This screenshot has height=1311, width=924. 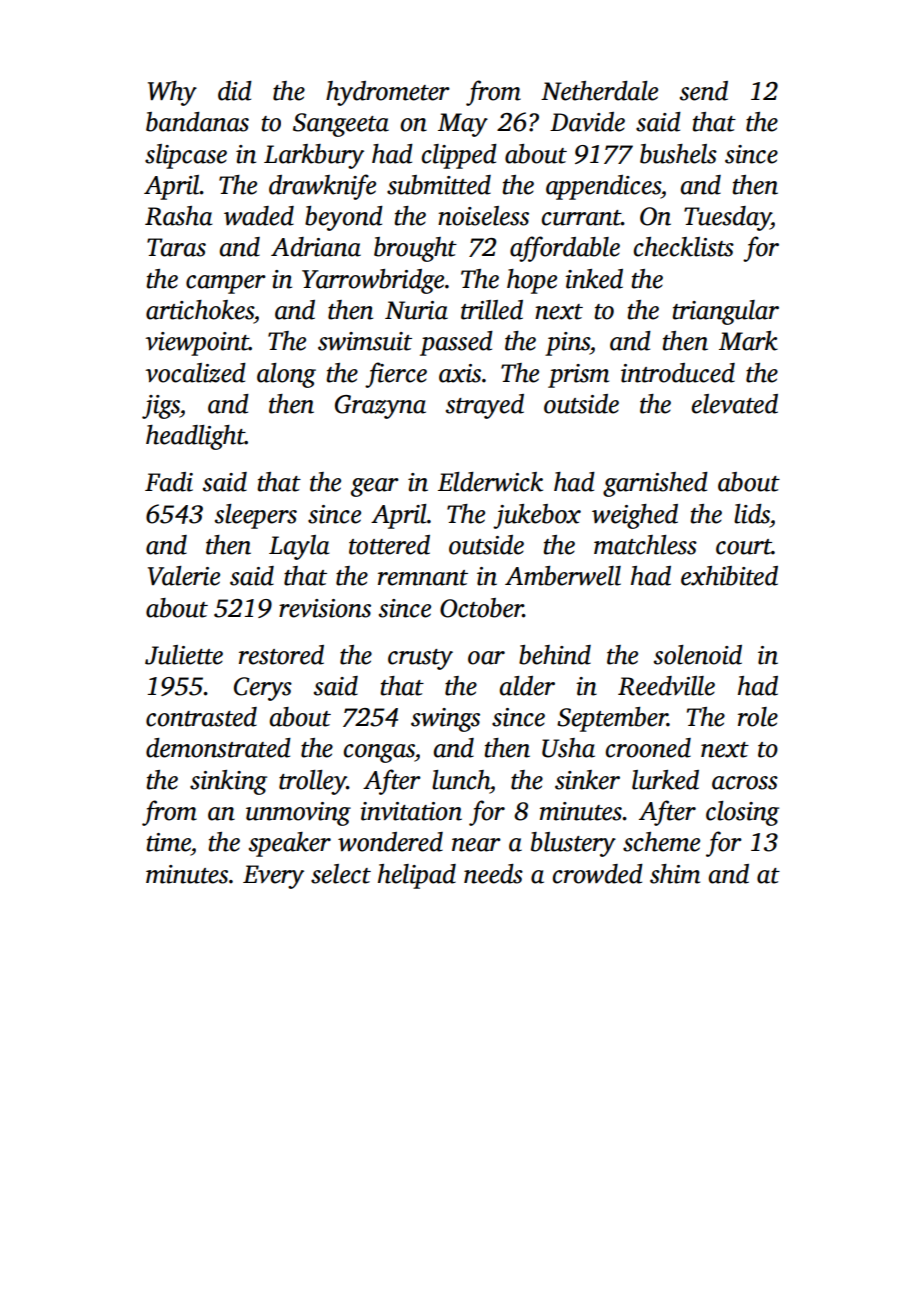 I want to click on lids, so click(x=752, y=514).
